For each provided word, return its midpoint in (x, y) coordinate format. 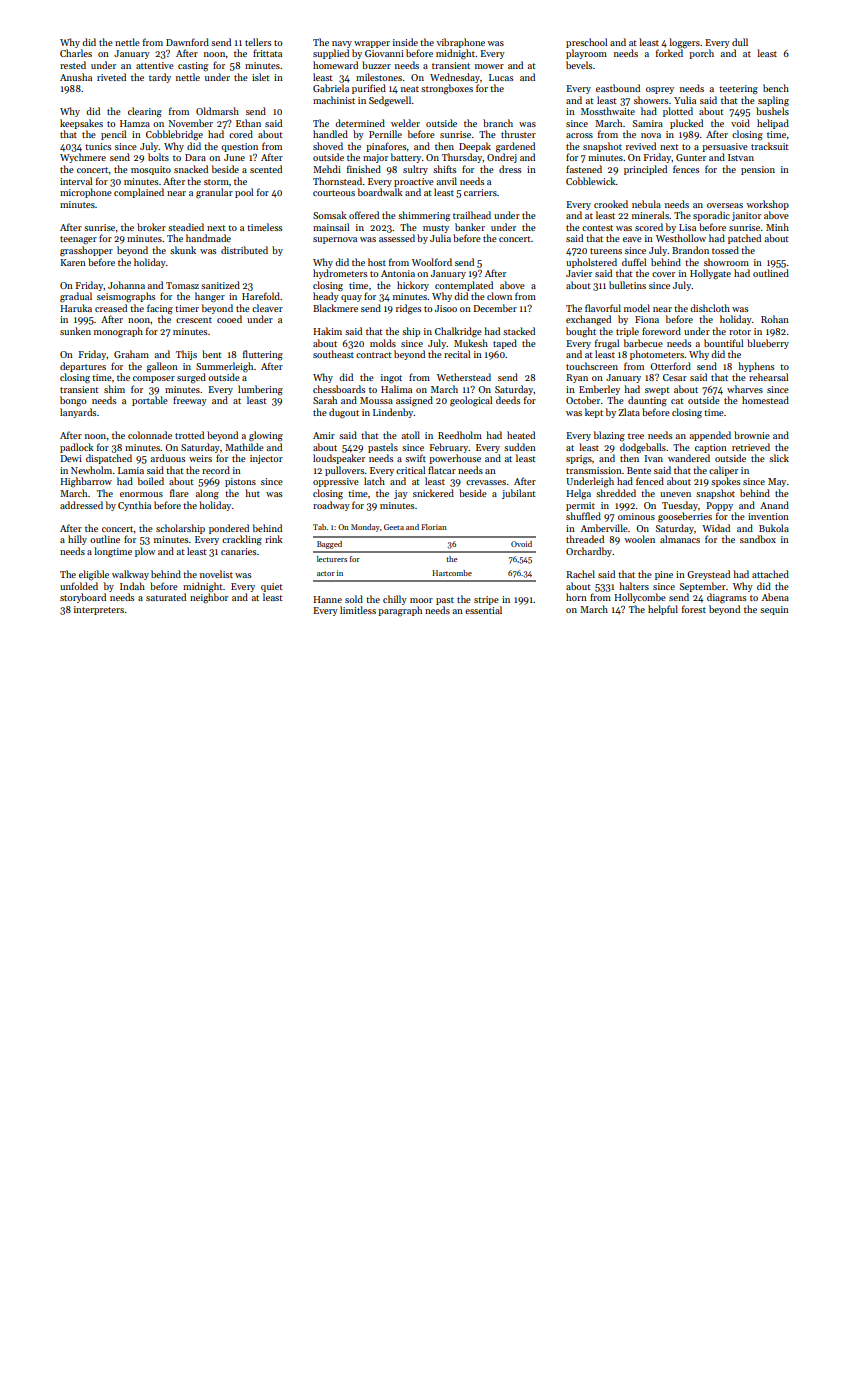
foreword (661, 331)
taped (505, 344)
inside (405, 42)
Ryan (577, 378)
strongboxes (447, 89)
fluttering (263, 355)
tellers (258, 42)
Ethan (248, 123)
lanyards (78, 413)
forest (694, 609)
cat (677, 401)
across (579, 135)
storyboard (83, 598)
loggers (684, 43)
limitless (358, 610)
